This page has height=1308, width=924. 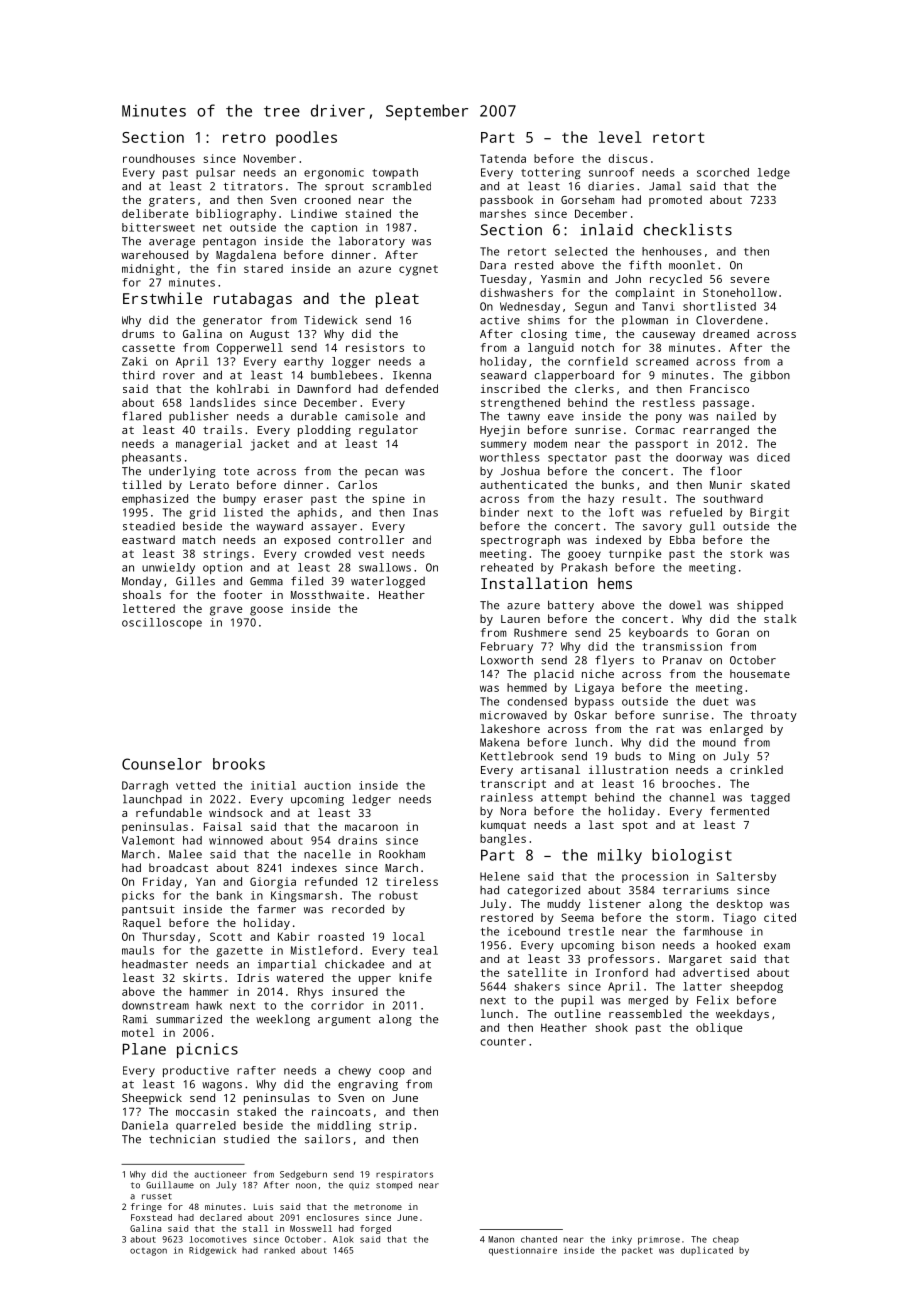 What do you see at coordinates (499, 742) in the page?
I see `Makena` at bounding box center [499, 742].
